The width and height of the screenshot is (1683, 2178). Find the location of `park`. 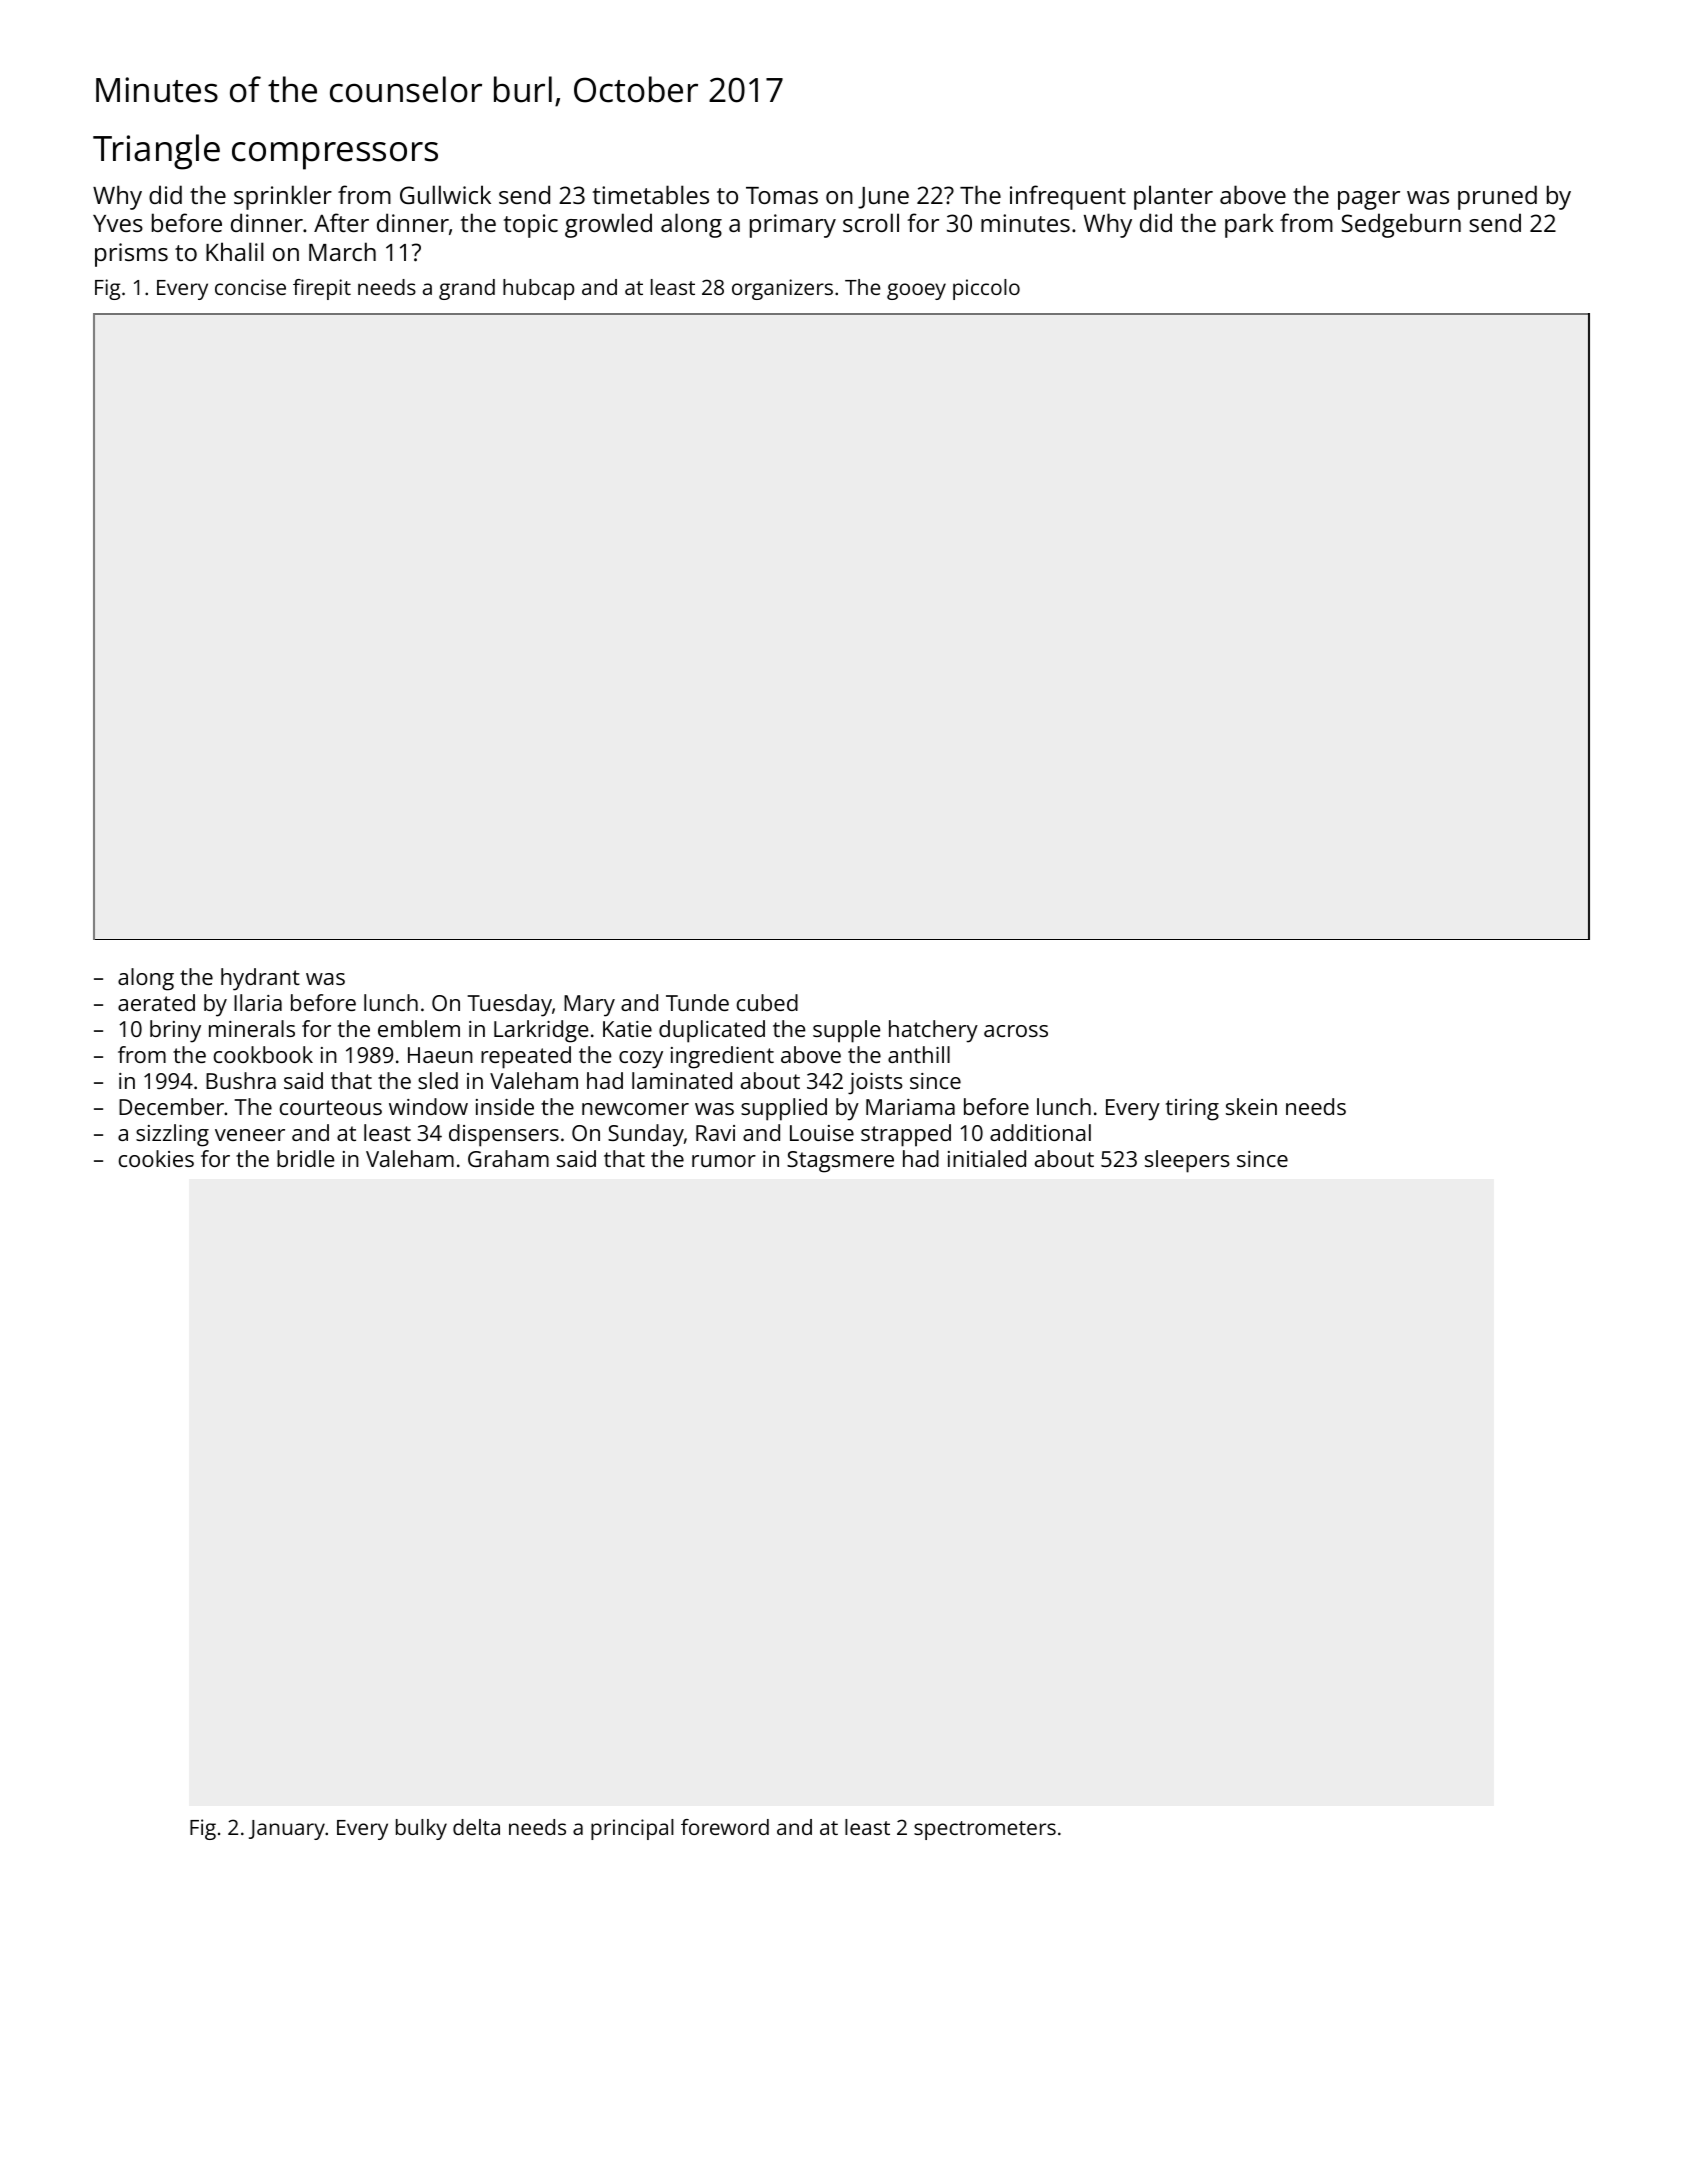

park is located at coordinates (1249, 225).
